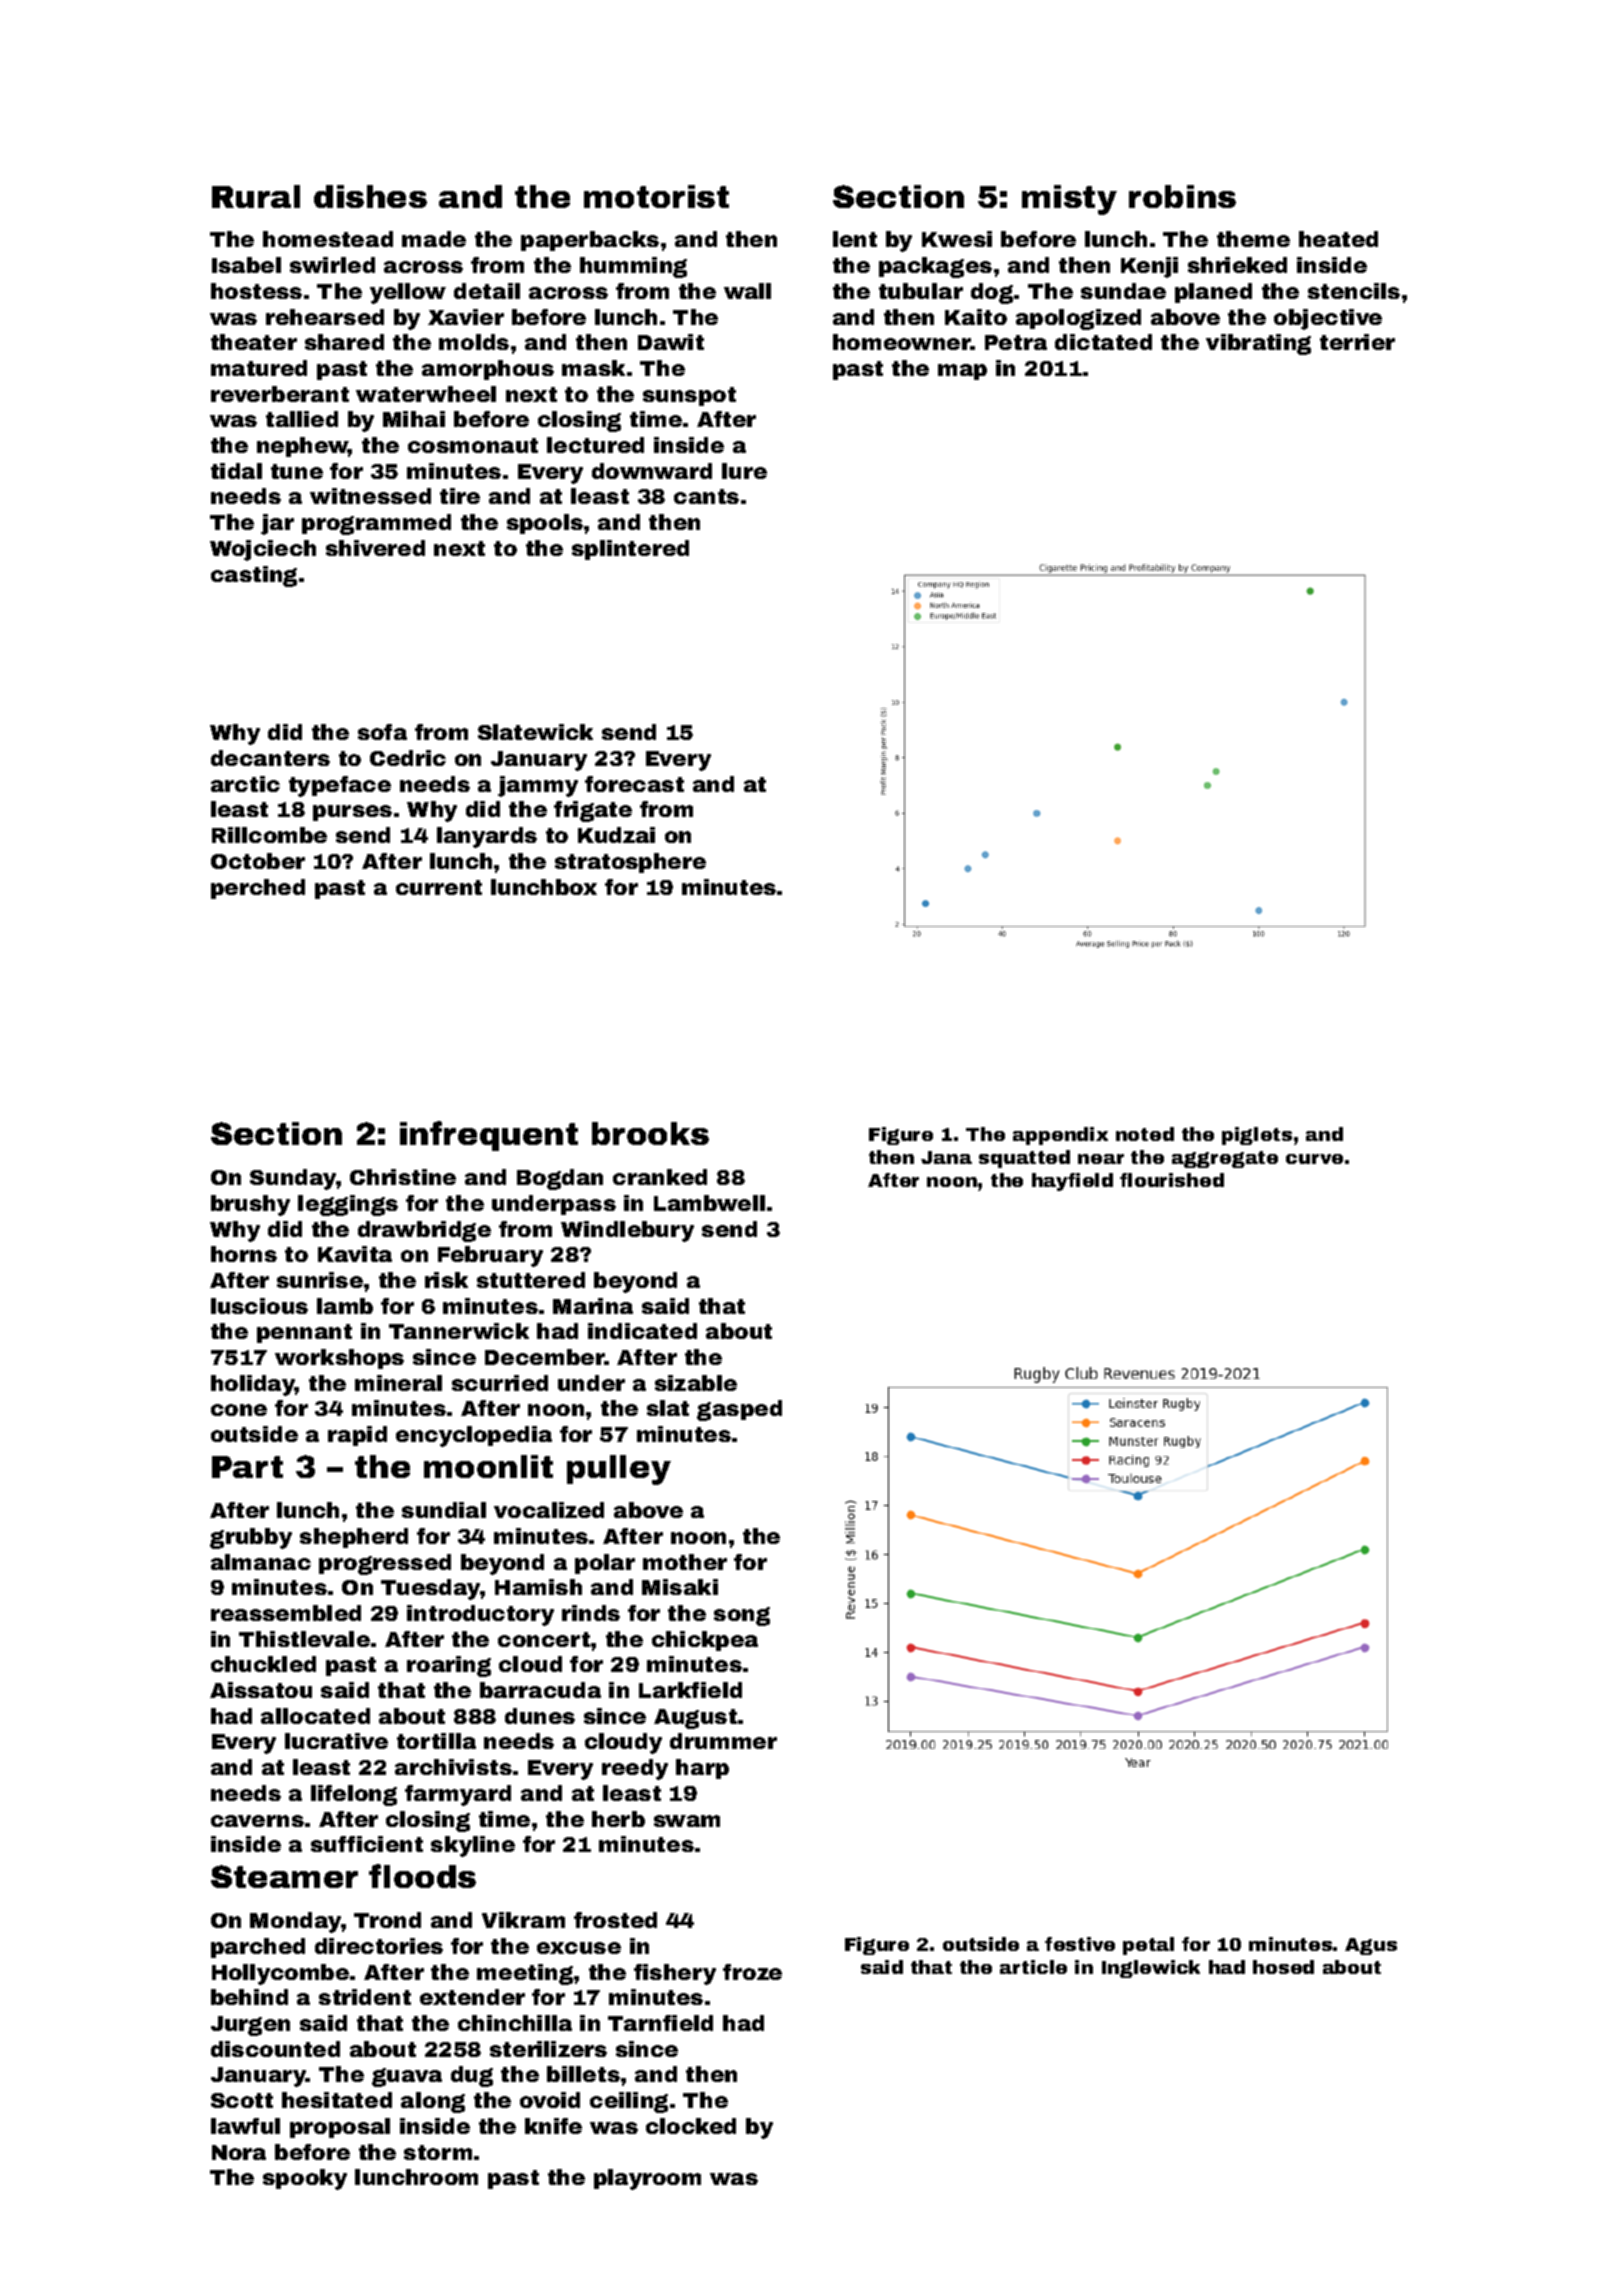 The image size is (1620, 2292). What do you see at coordinates (1314, 1159) in the image?
I see `curve` at bounding box center [1314, 1159].
